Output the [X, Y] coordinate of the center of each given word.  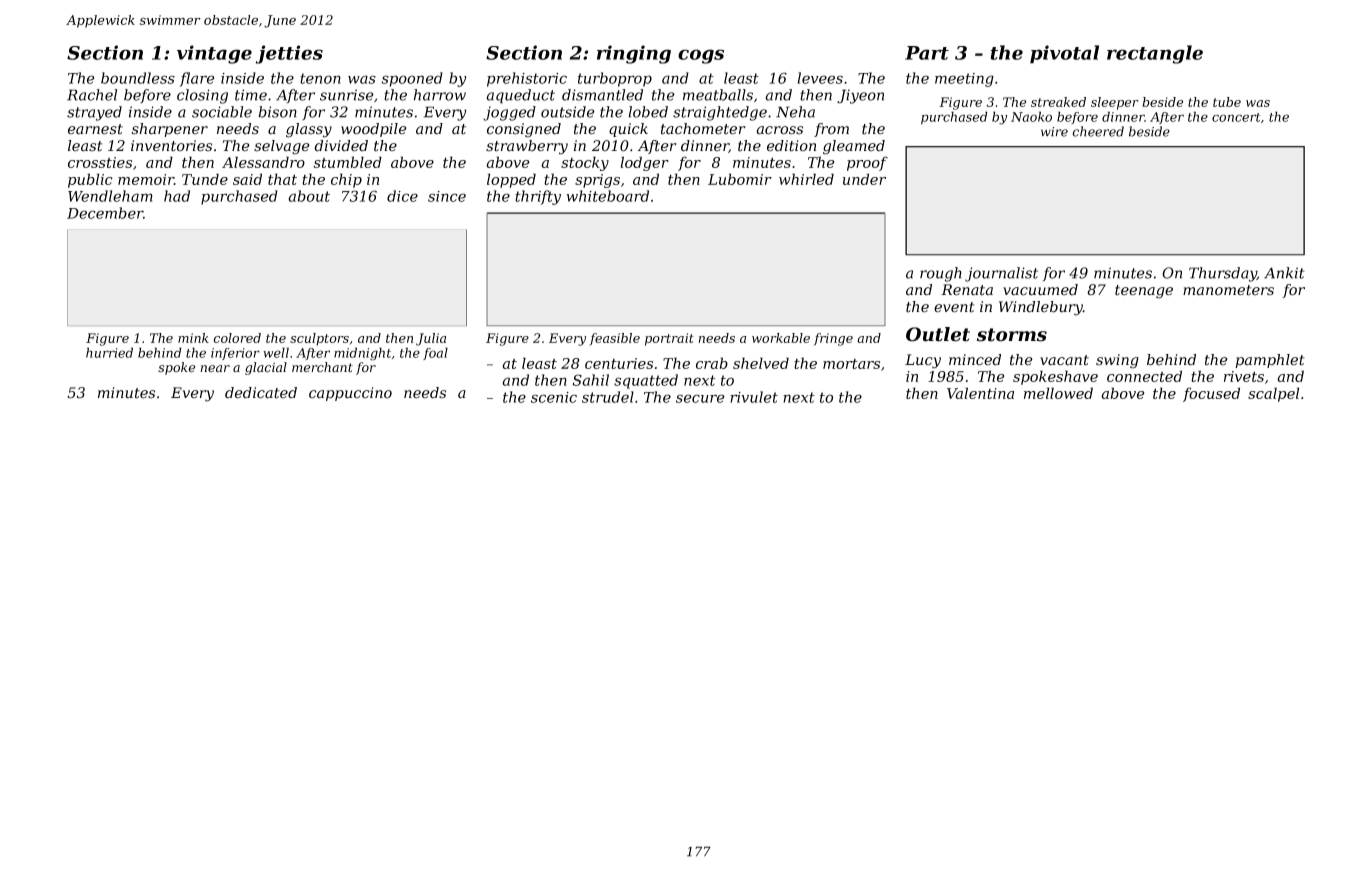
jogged [509, 113]
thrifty [538, 197]
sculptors [319, 339]
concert [1236, 117]
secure [700, 398]
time [251, 95]
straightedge [720, 113]
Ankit [1284, 273]
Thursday [1223, 274]
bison [277, 112]
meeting [964, 80]
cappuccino [350, 394]
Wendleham [110, 196]
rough [941, 274]
